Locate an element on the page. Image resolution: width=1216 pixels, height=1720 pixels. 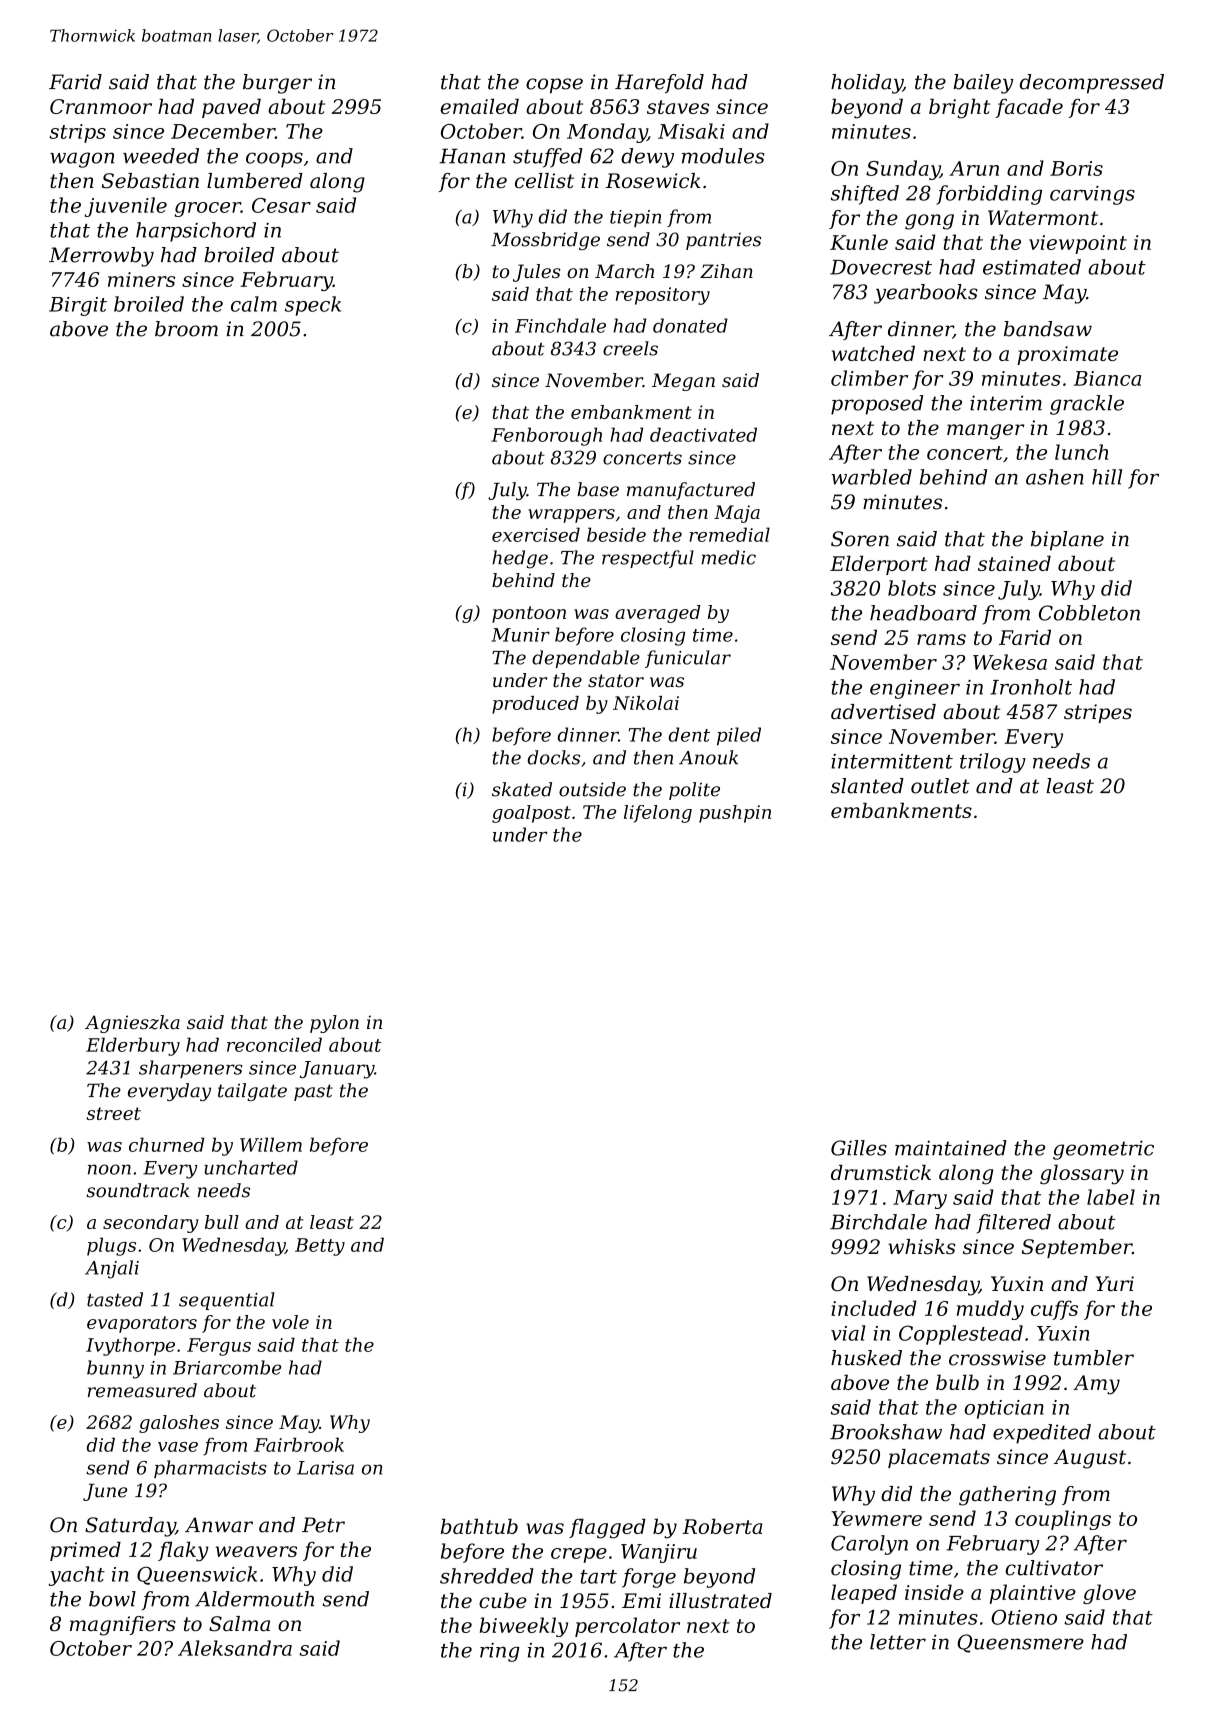
January is located at coordinates (337, 1070).
